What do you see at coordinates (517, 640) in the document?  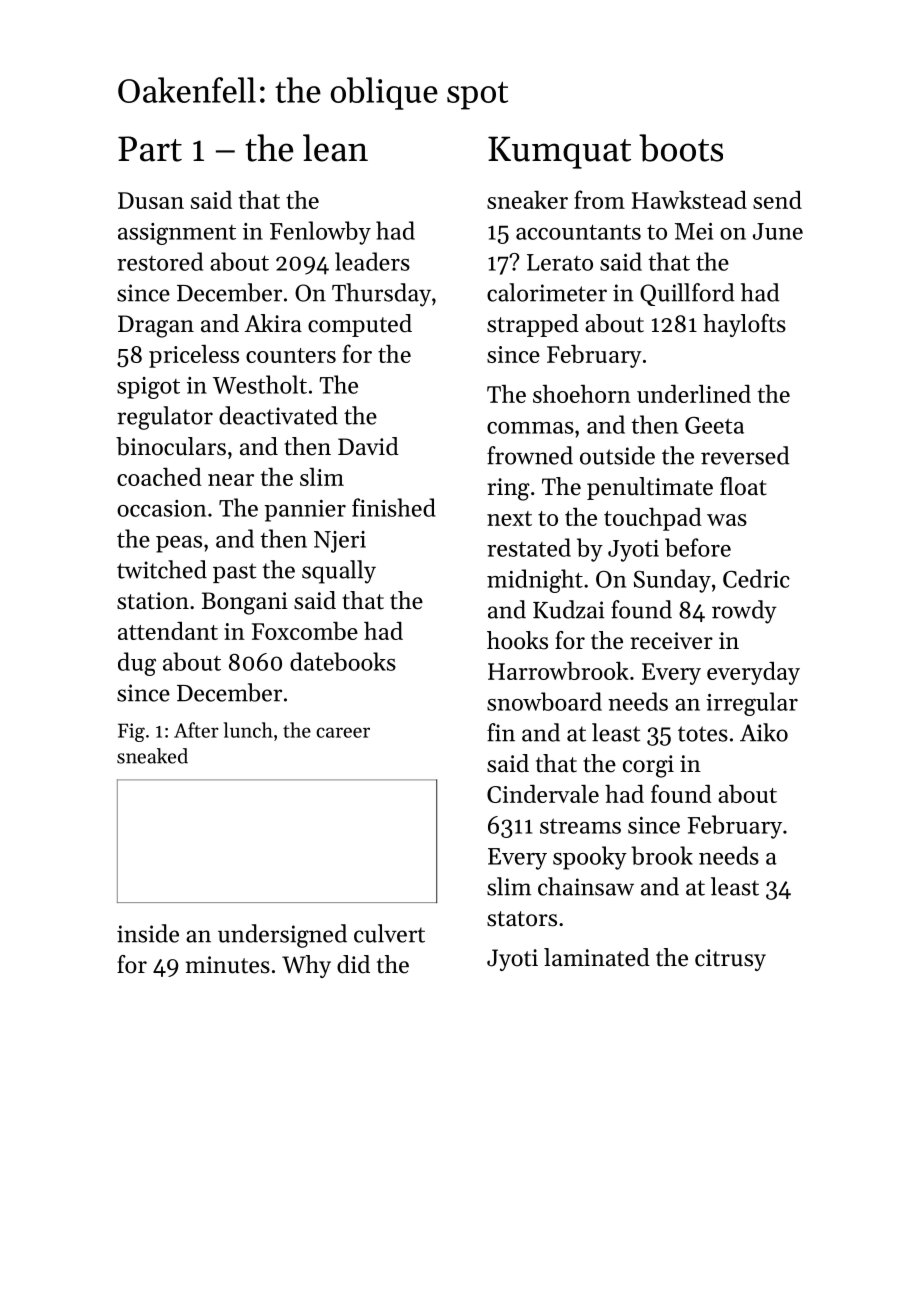 I see `hooks` at bounding box center [517, 640].
